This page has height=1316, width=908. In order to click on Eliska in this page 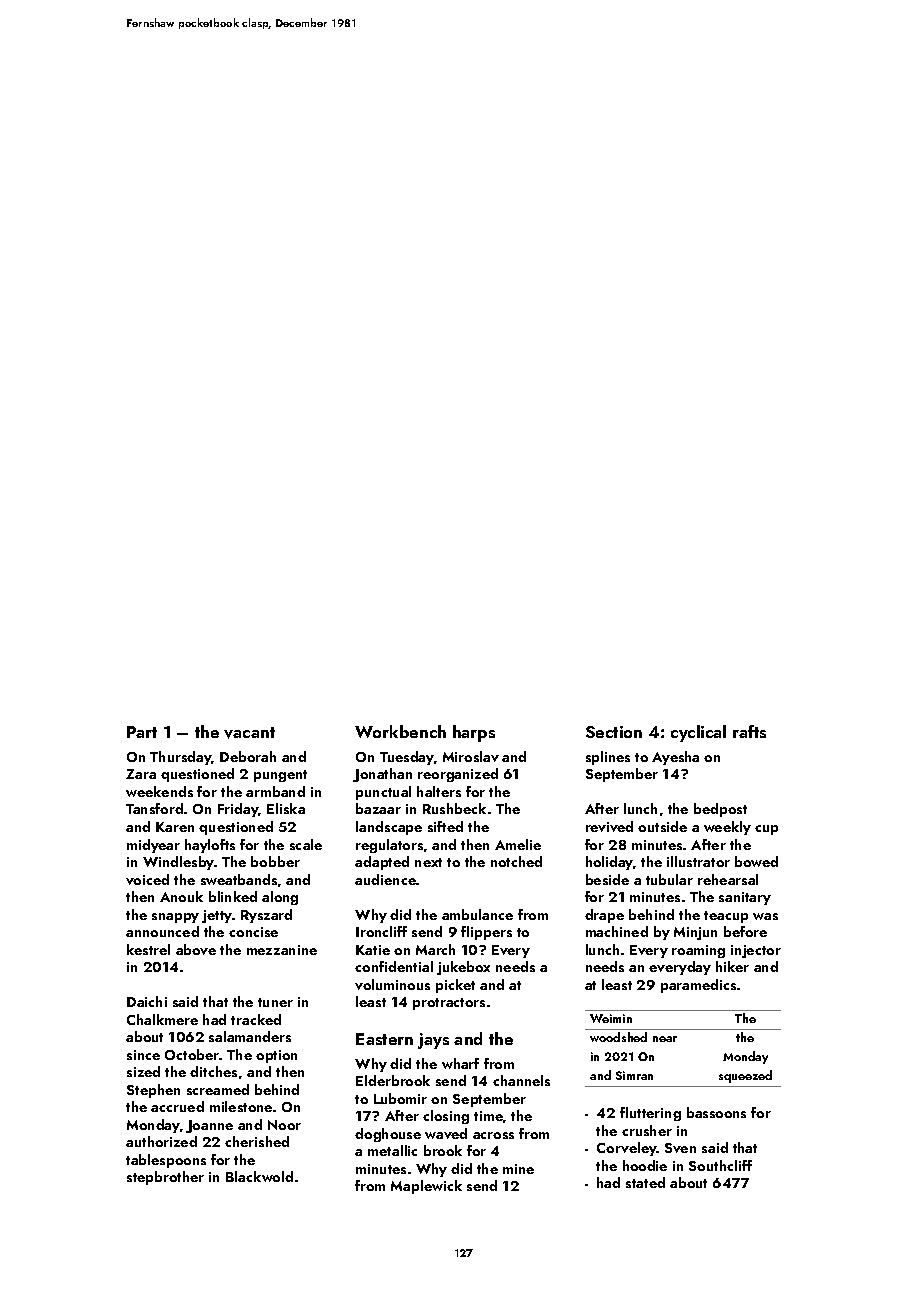, I will do `click(286, 808)`.
